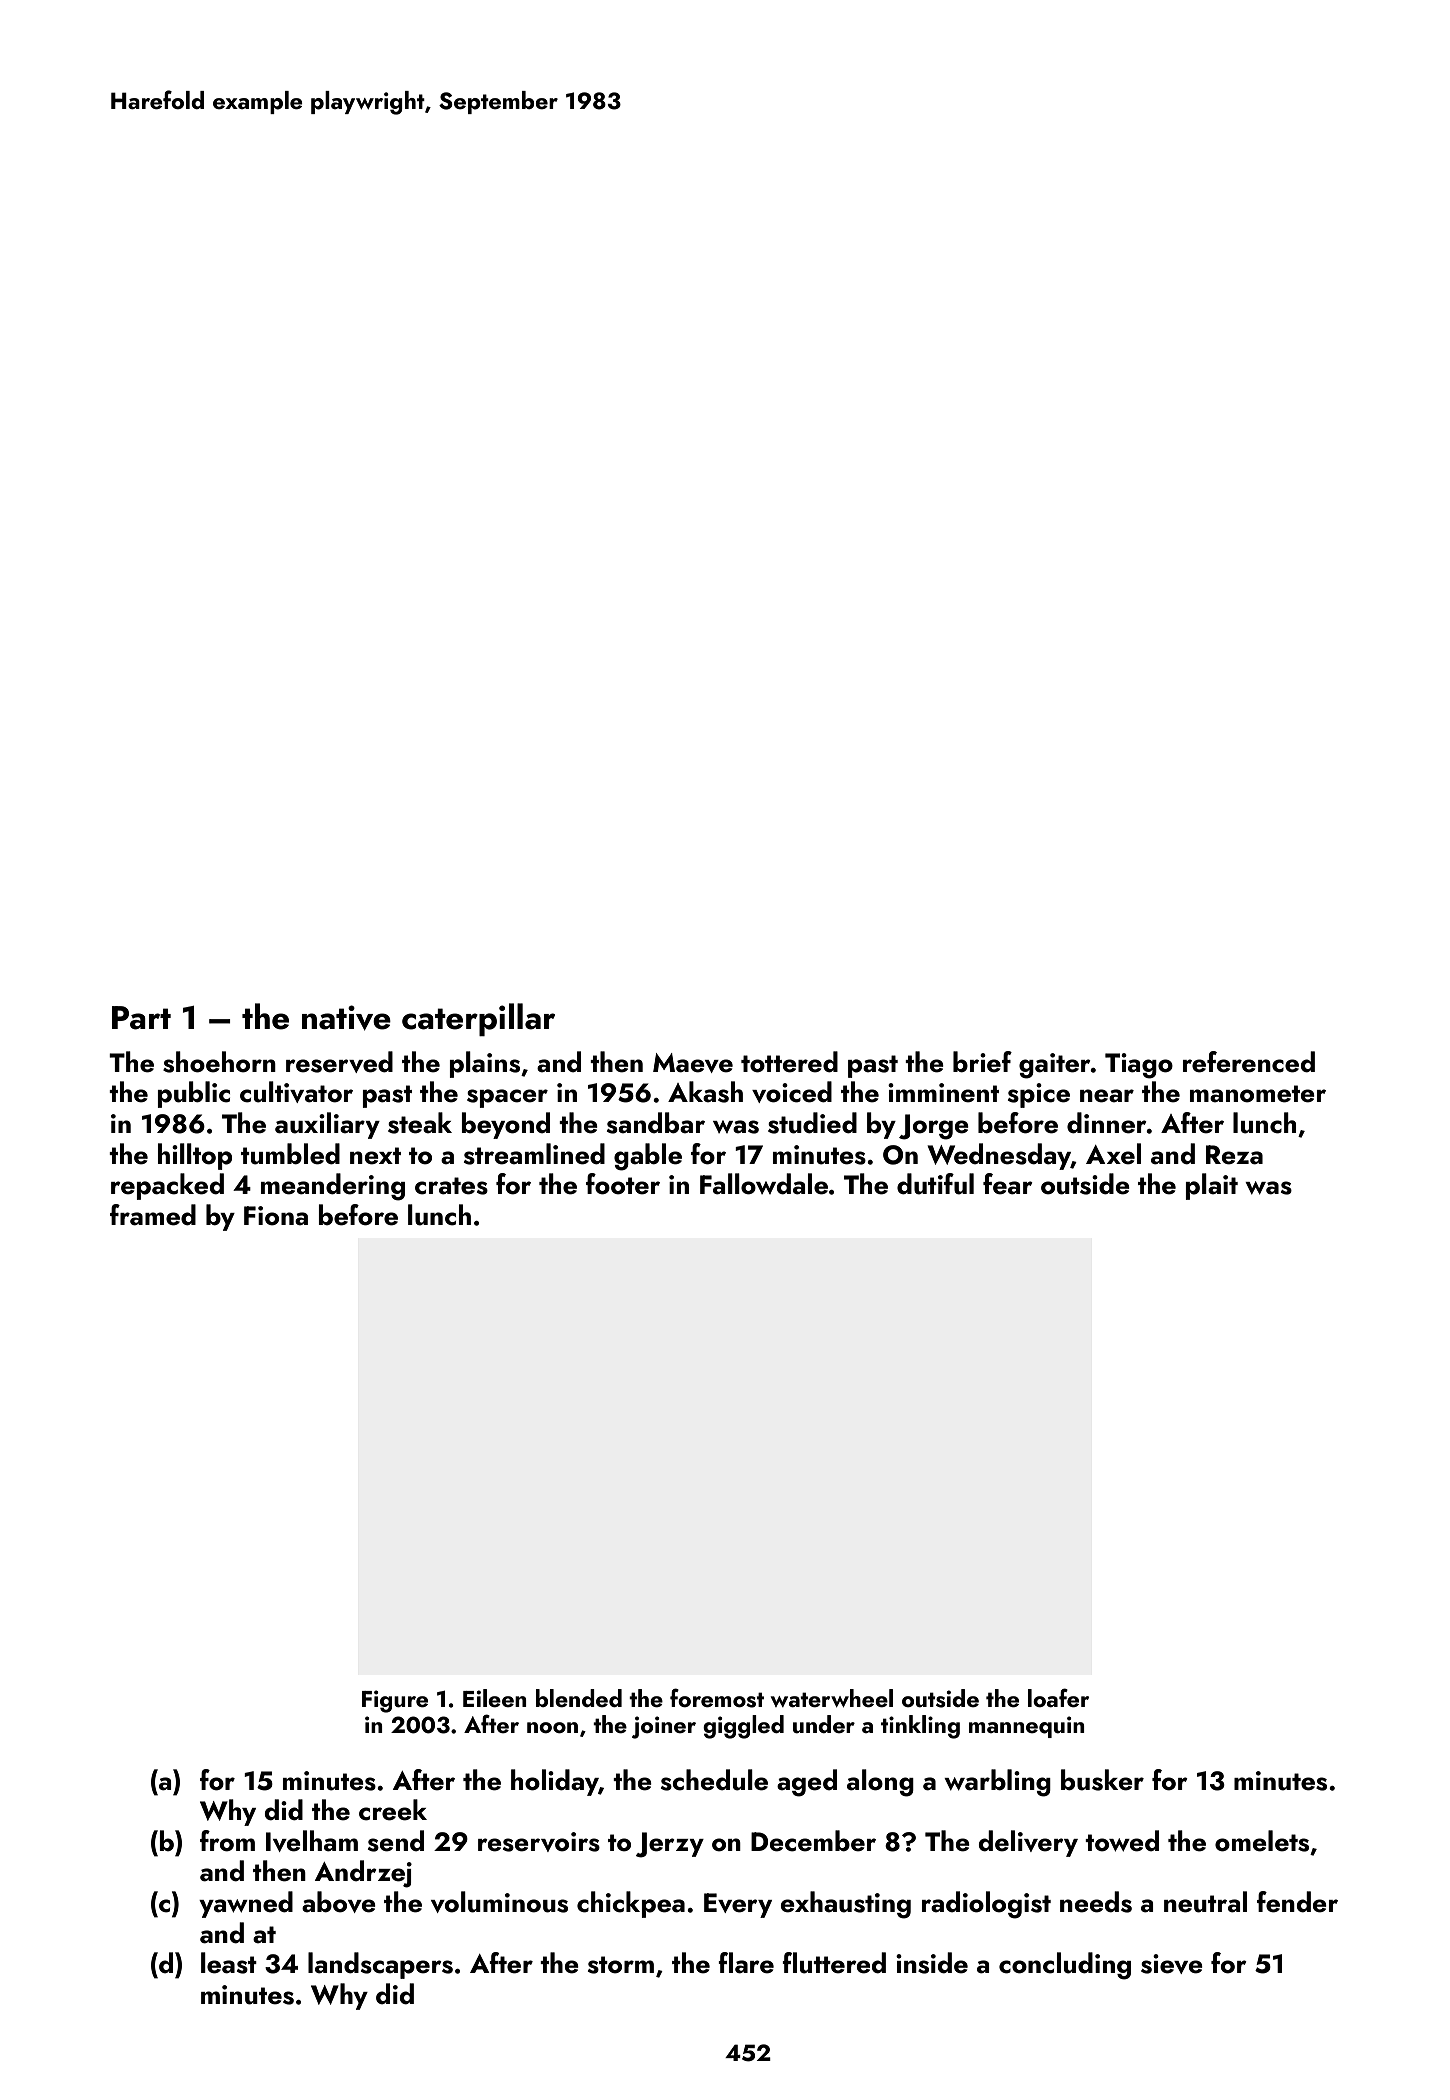 This page has width=1450, height=2100. Describe the element at coordinates (1008, 1184) in the page. I see `fear` at that location.
